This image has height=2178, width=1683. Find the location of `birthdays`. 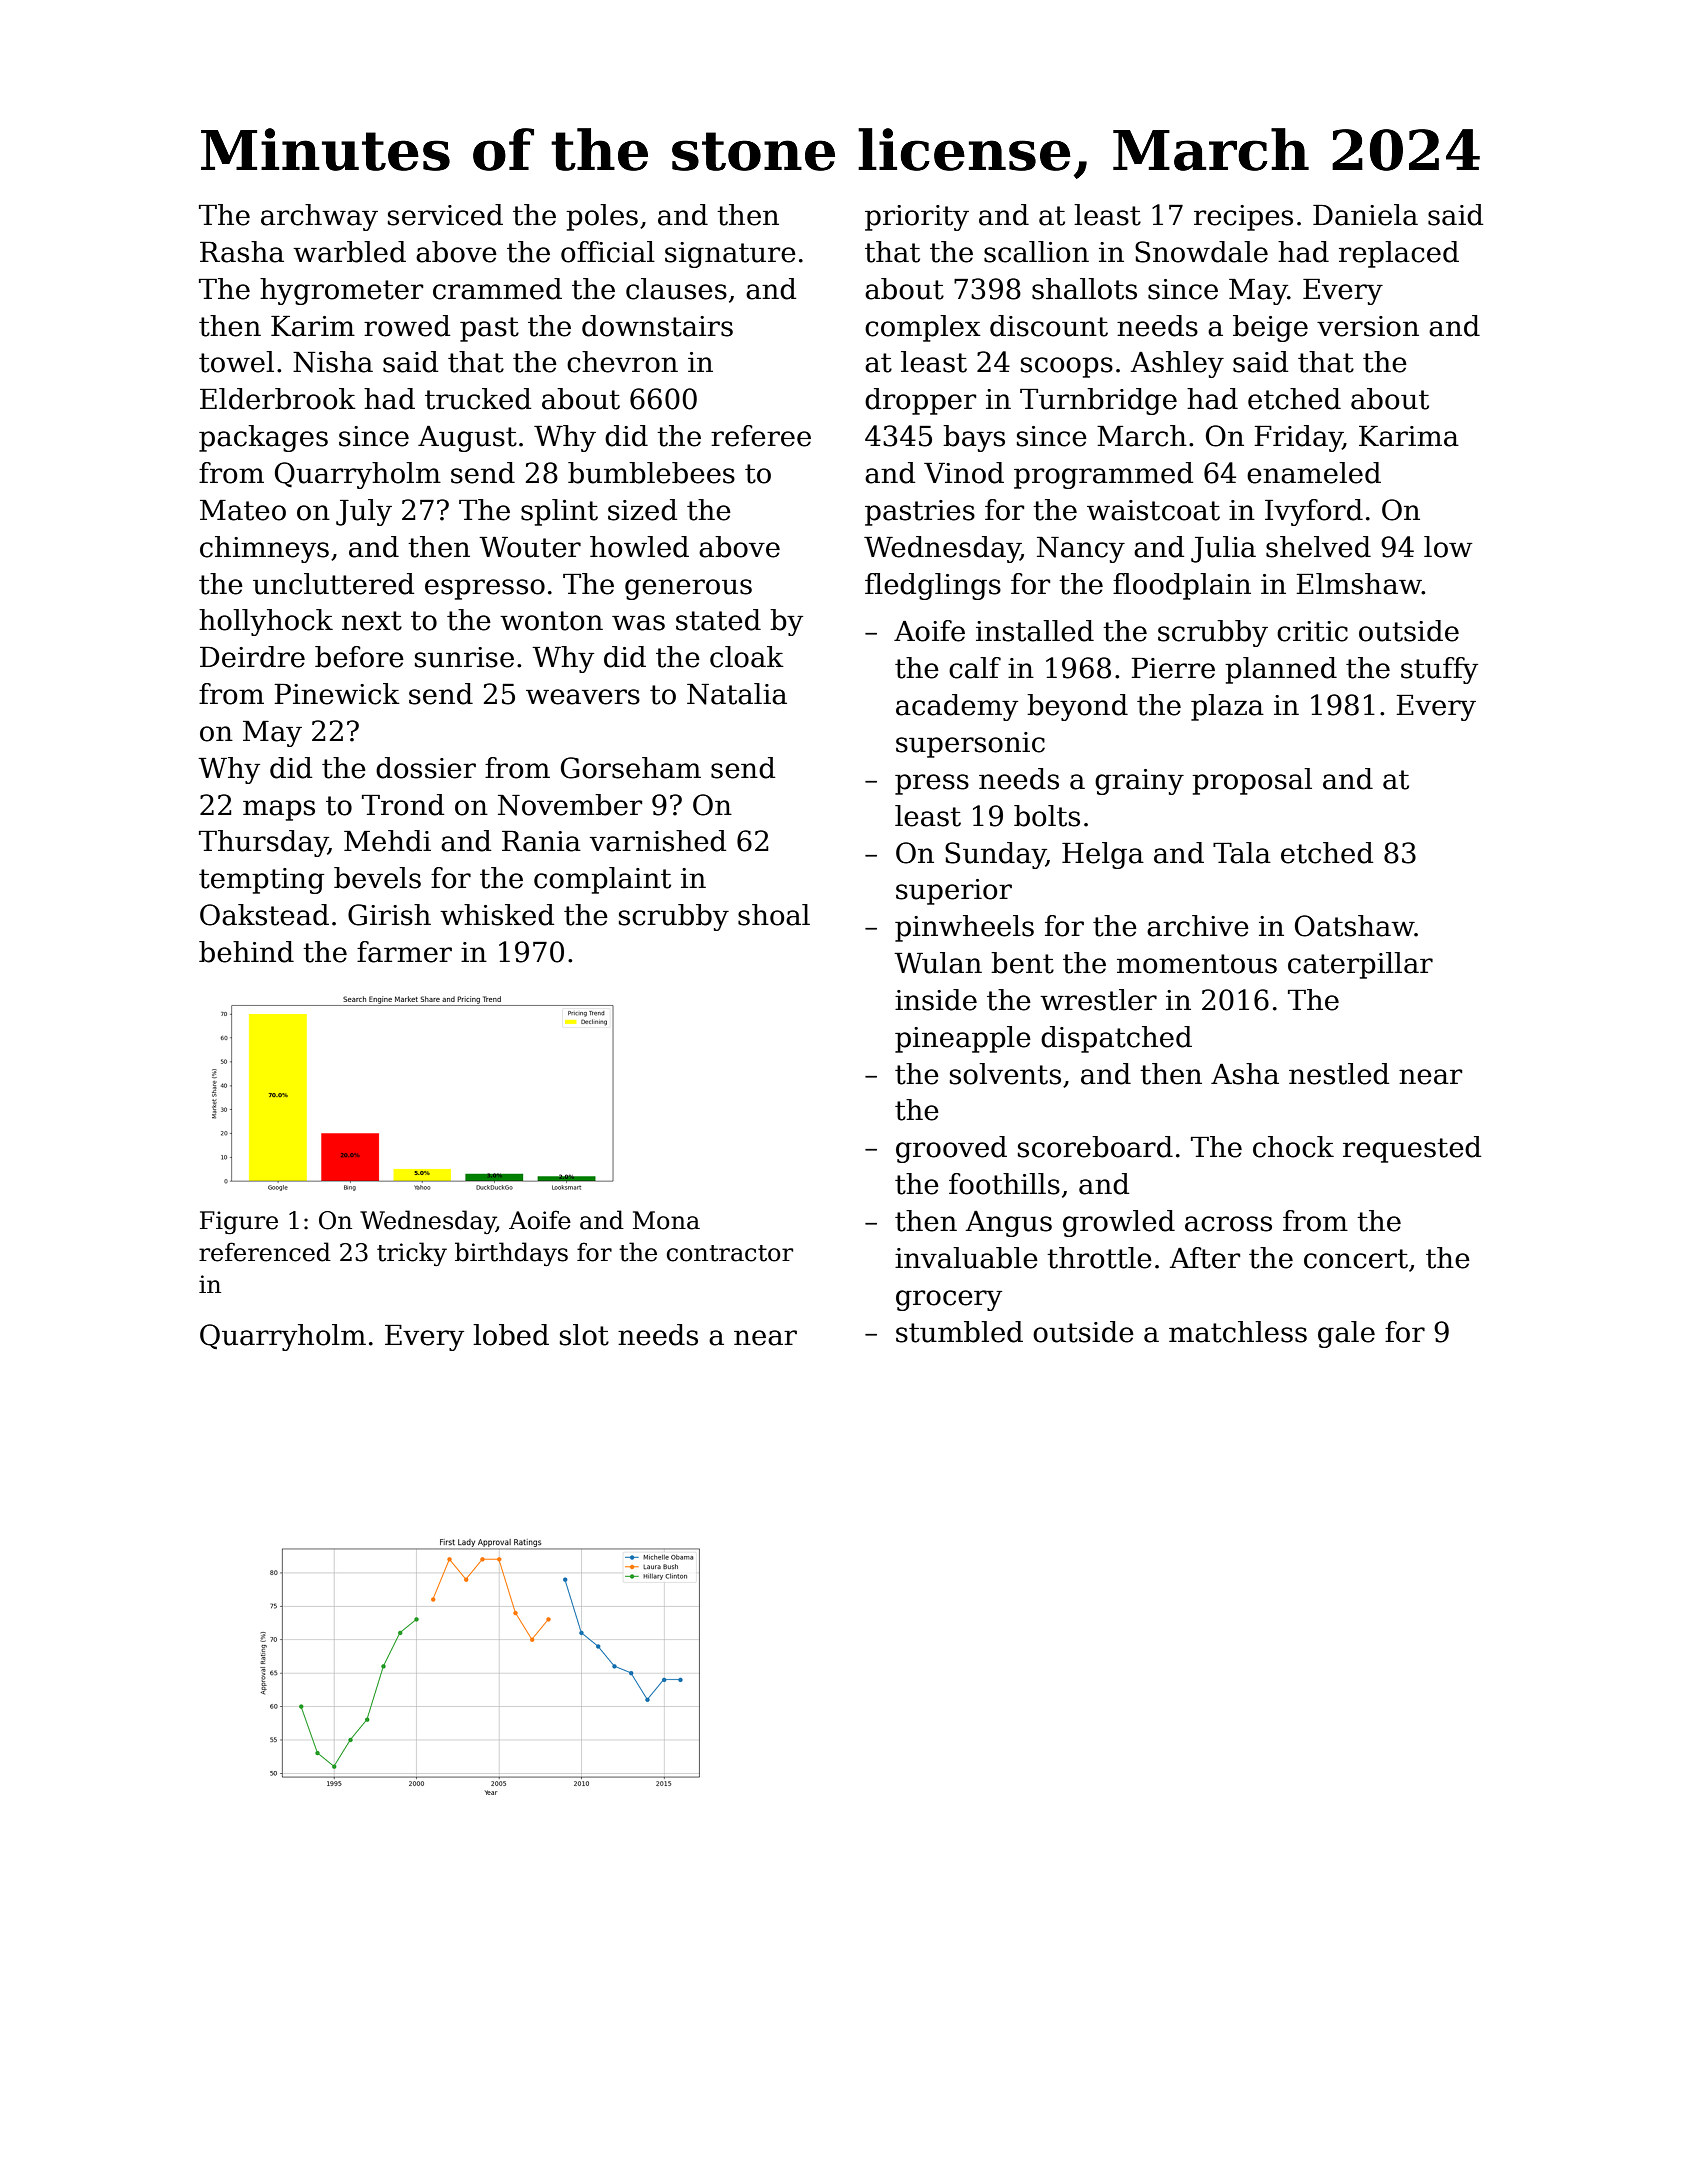

birthdays is located at coordinates (511, 1254).
